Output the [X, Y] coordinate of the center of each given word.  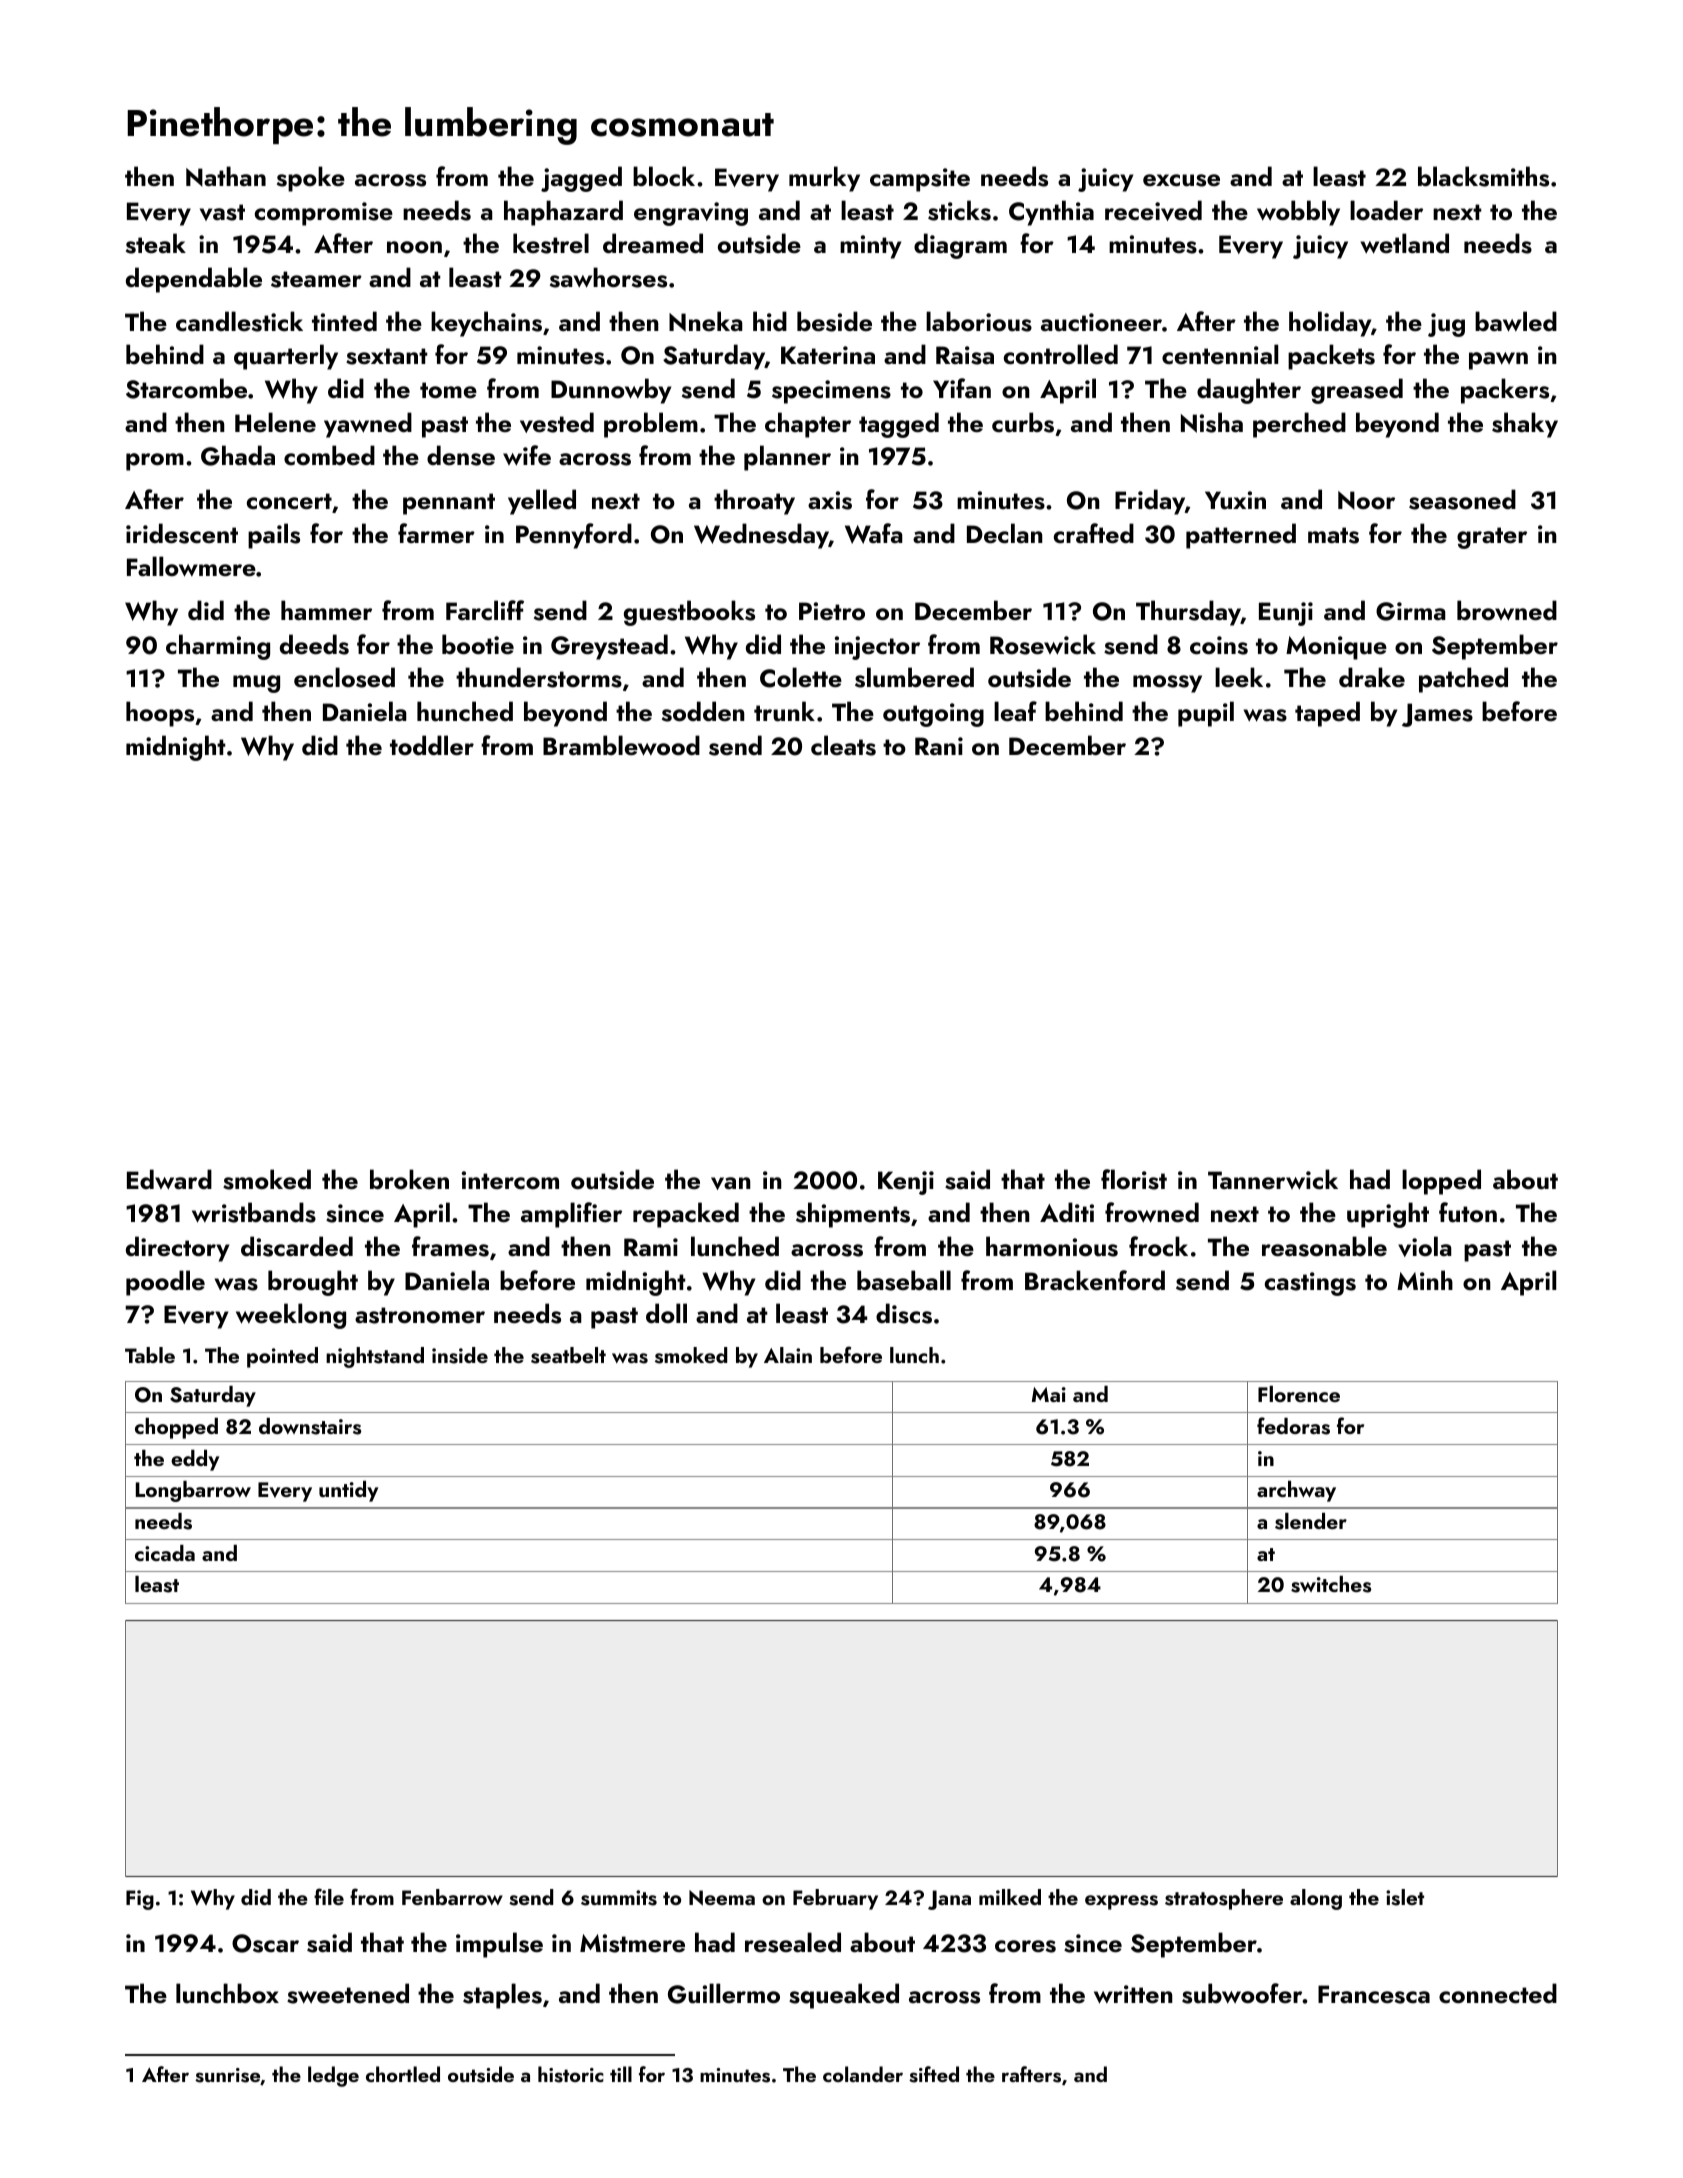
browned [1507, 610]
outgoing [933, 715]
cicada [165, 1553]
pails [274, 536]
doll [666, 1313]
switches [1331, 1584]
